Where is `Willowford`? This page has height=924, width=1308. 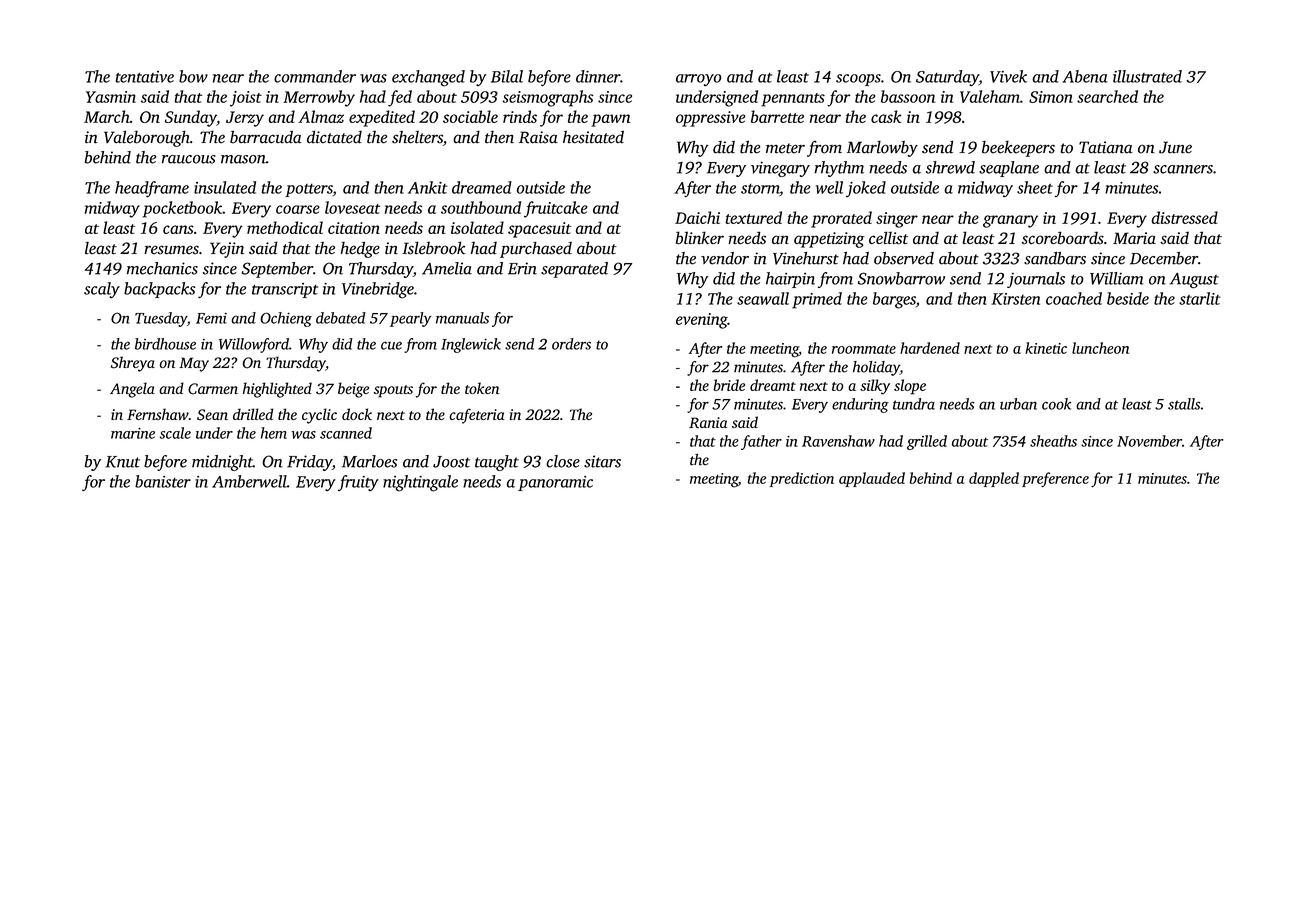 Willowford is located at coordinates (254, 345).
